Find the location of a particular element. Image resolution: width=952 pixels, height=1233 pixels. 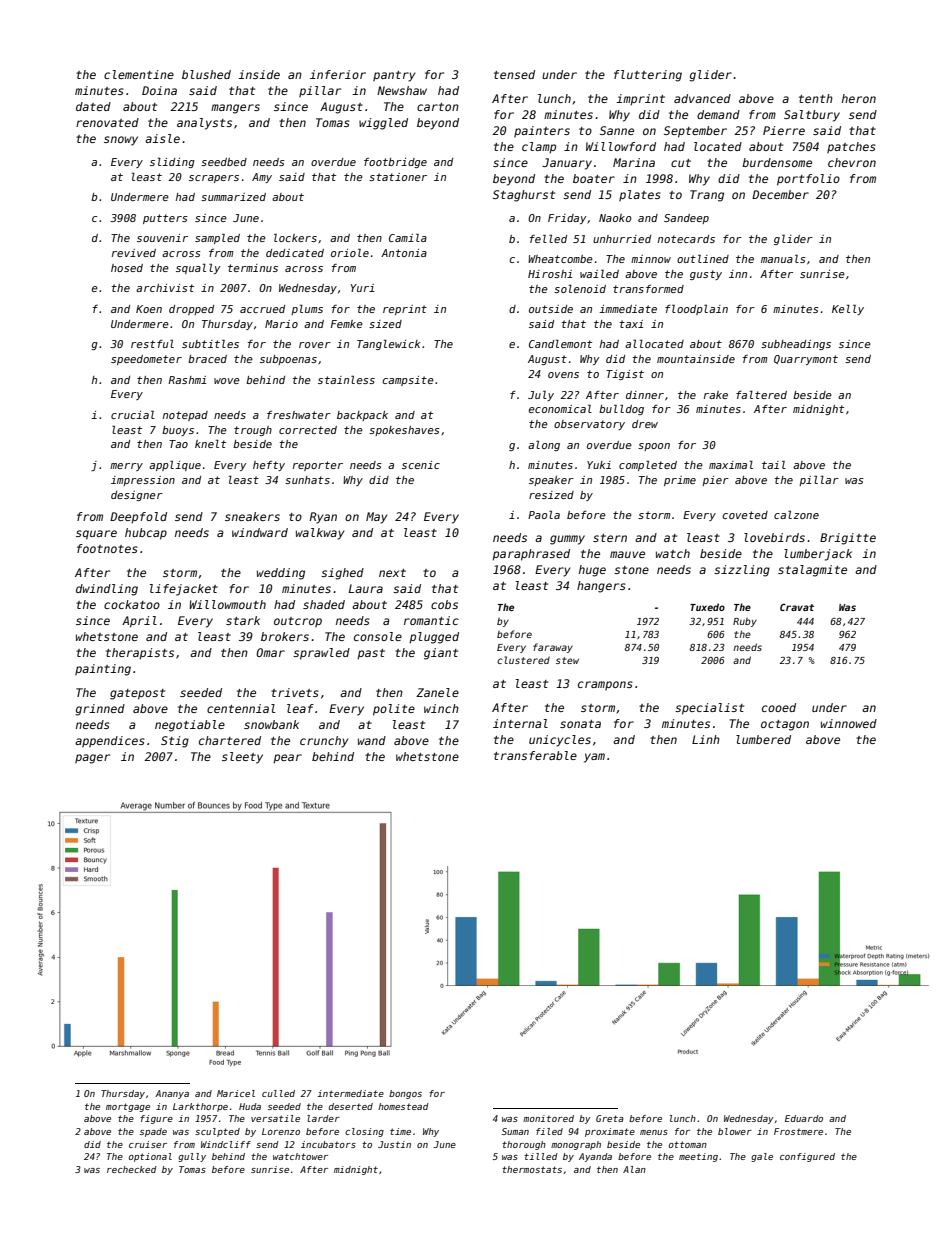

heron is located at coordinates (859, 98).
